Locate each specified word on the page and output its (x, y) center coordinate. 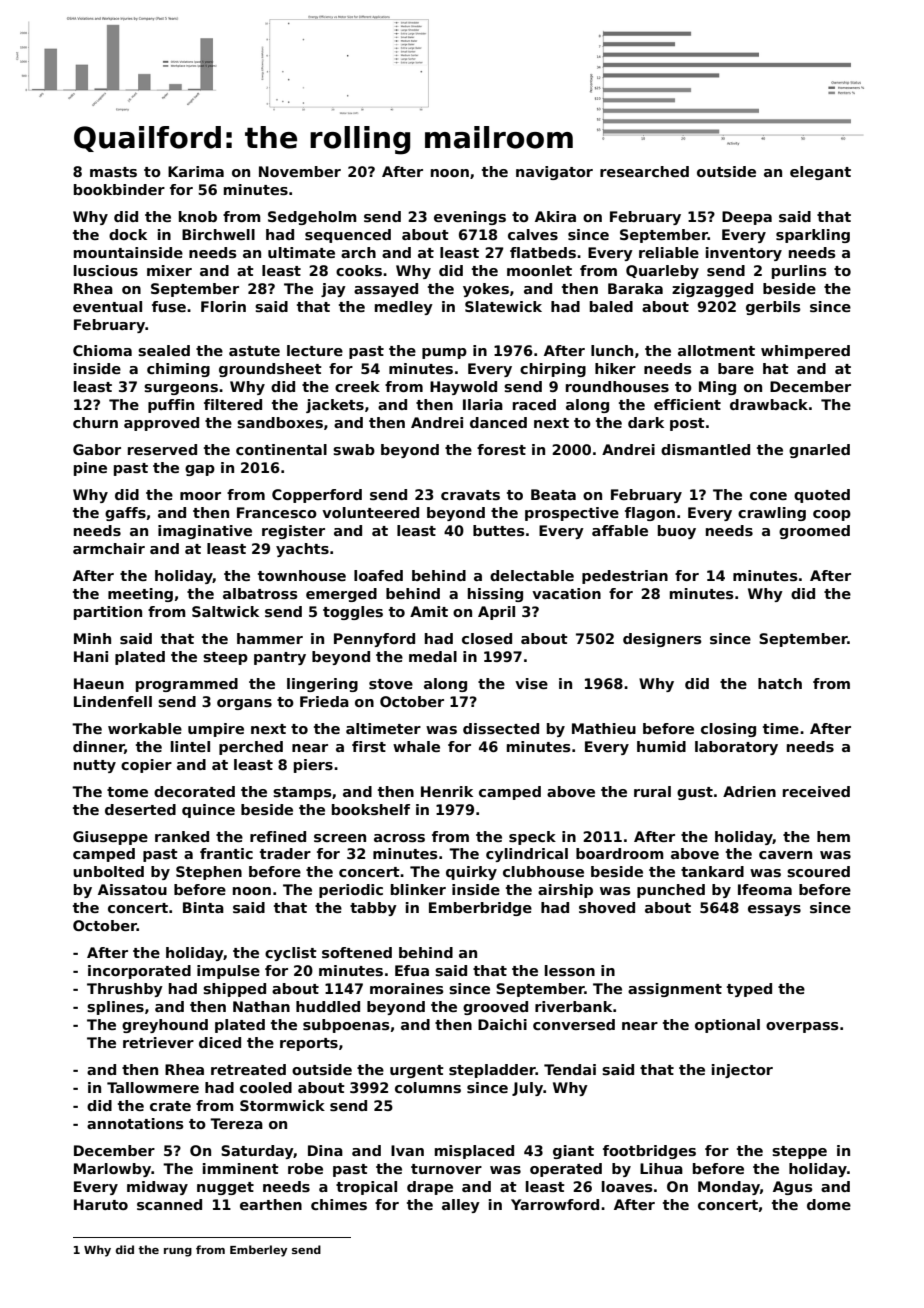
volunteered (370, 512)
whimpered (805, 352)
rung (178, 1252)
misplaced (474, 1152)
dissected (501, 728)
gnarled (819, 451)
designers (662, 640)
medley (404, 308)
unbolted (108, 871)
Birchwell (218, 234)
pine (90, 469)
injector (742, 1071)
